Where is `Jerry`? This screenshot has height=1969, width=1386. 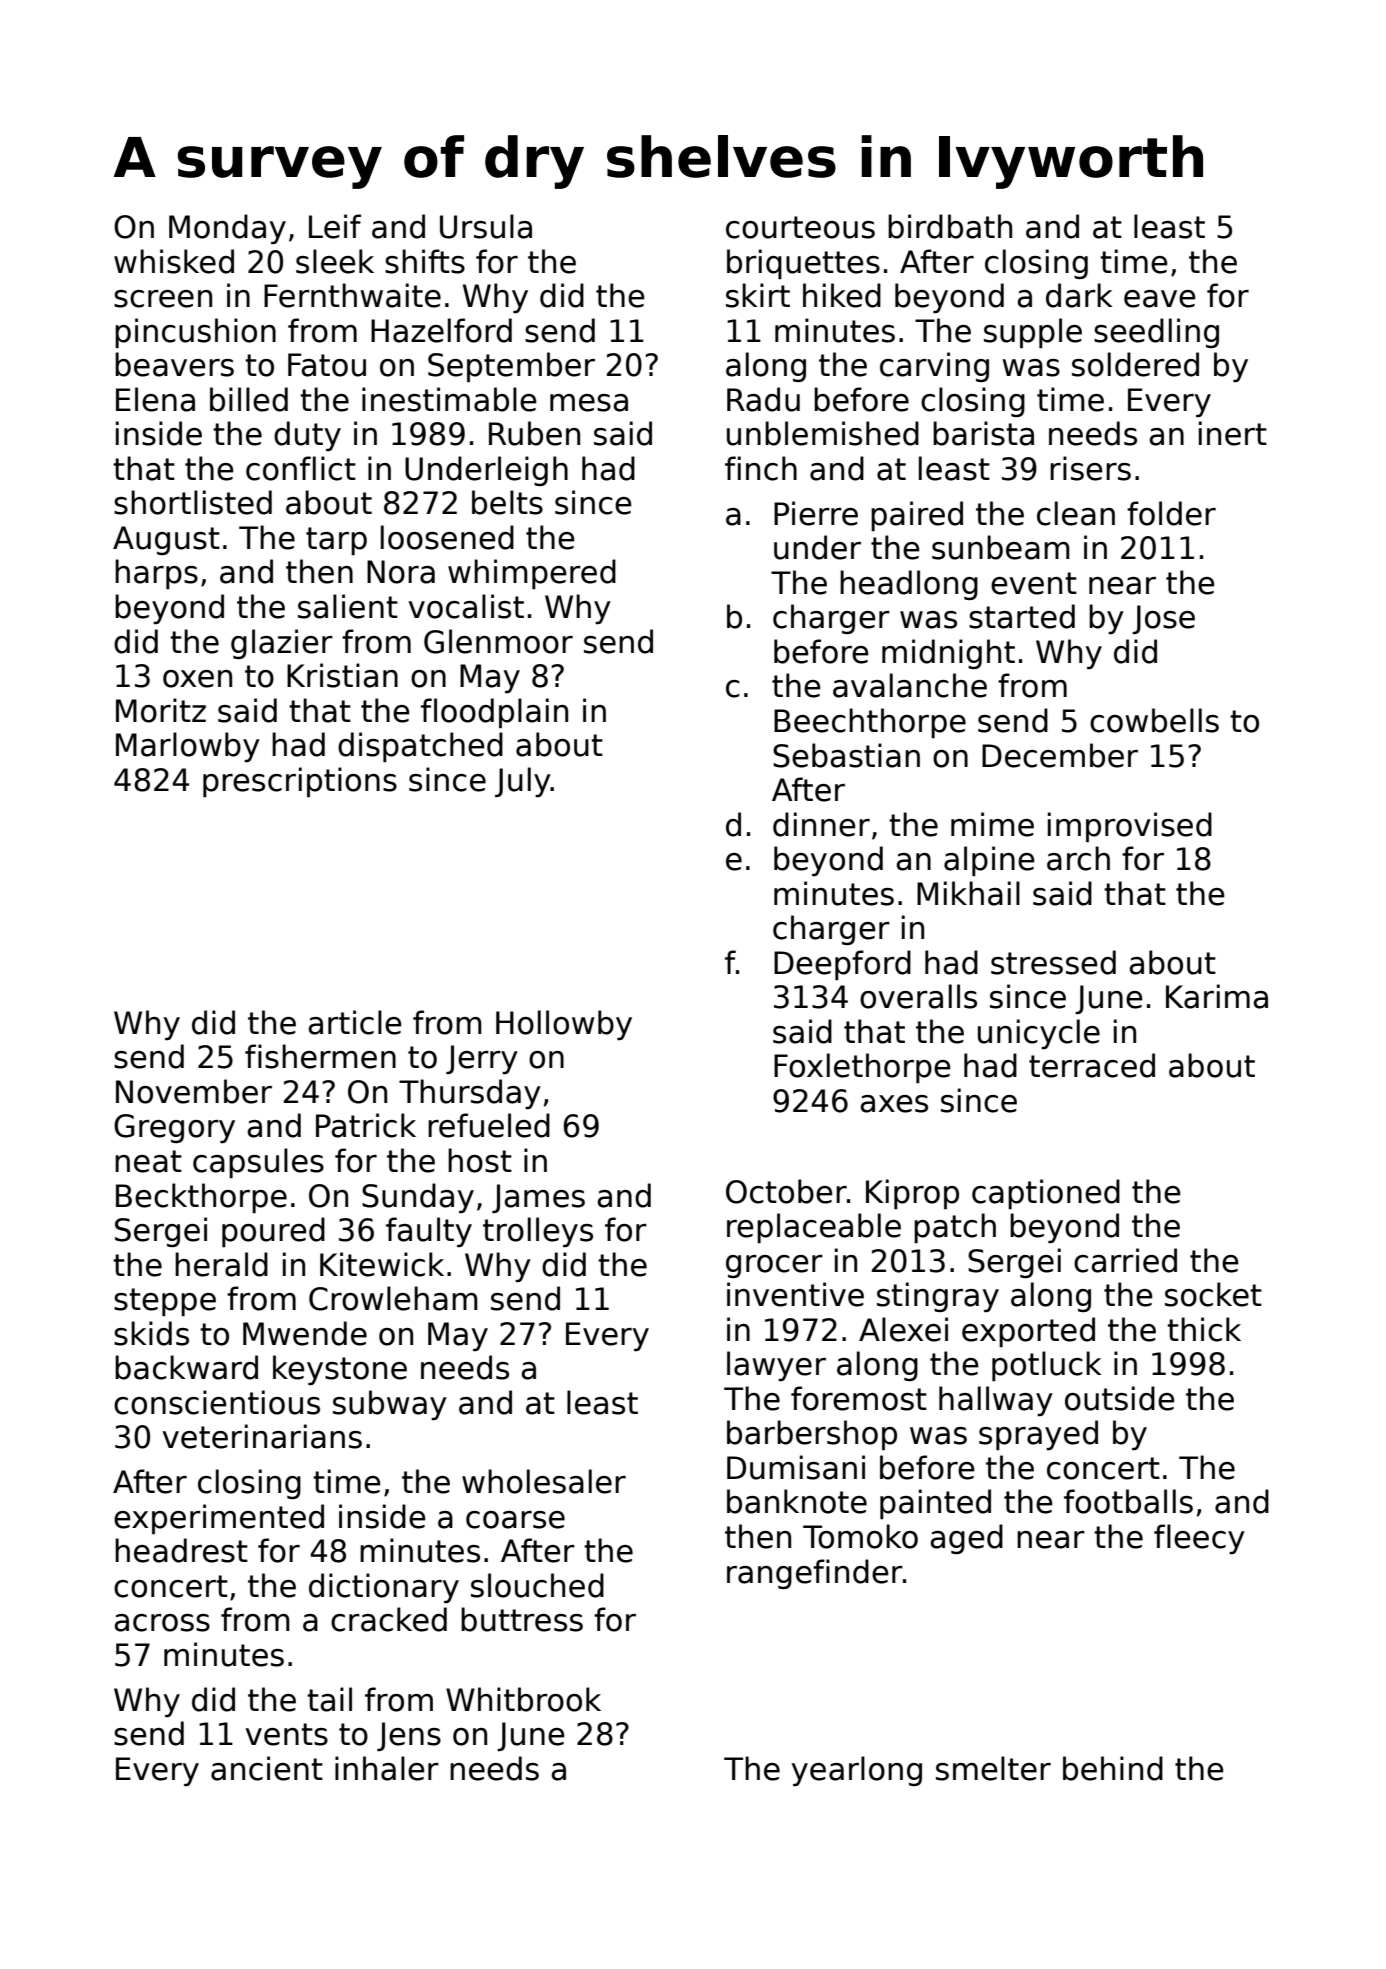
Jerry is located at coordinates (482, 1059).
